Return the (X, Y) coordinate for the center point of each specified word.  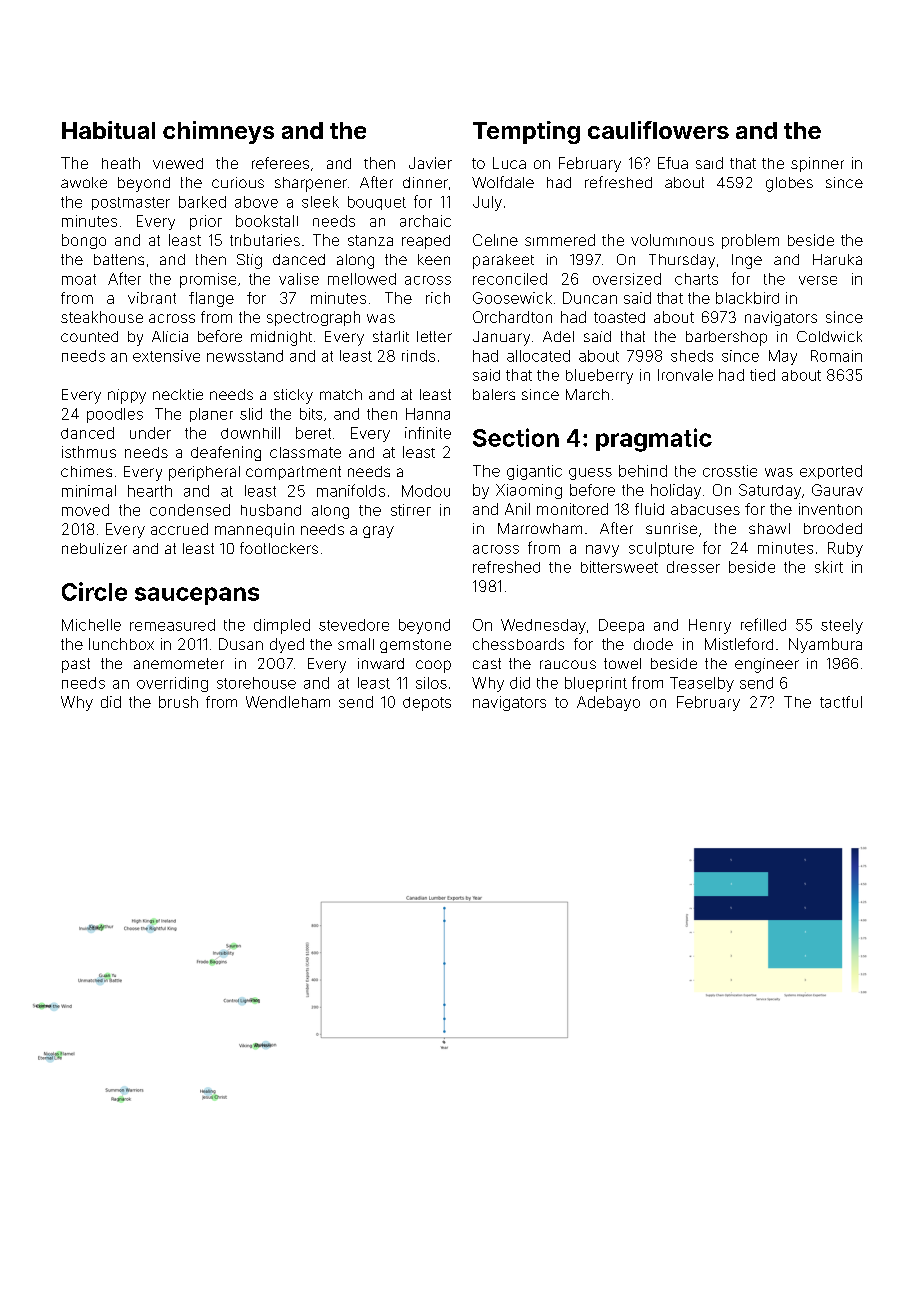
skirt (829, 567)
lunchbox (121, 644)
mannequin (254, 530)
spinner (817, 164)
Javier (430, 163)
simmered (560, 240)
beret (313, 433)
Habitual (108, 130)
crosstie (730, 471)
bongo (84, 241)
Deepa (621, 626)
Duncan (590, 298)
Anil (517, 509)
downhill (250, 433)
